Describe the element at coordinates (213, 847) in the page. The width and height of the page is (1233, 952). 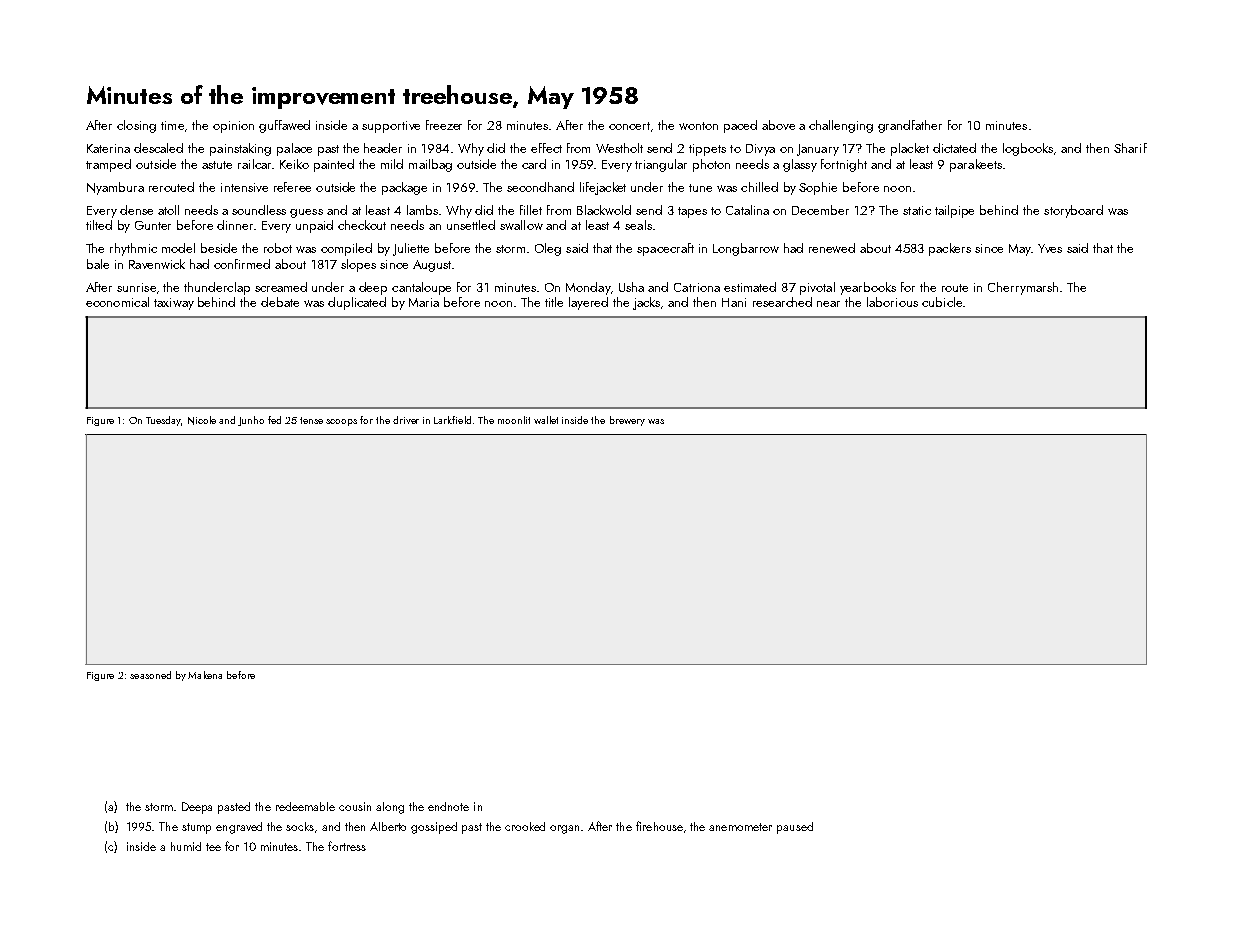
I see `tee` at that location.
